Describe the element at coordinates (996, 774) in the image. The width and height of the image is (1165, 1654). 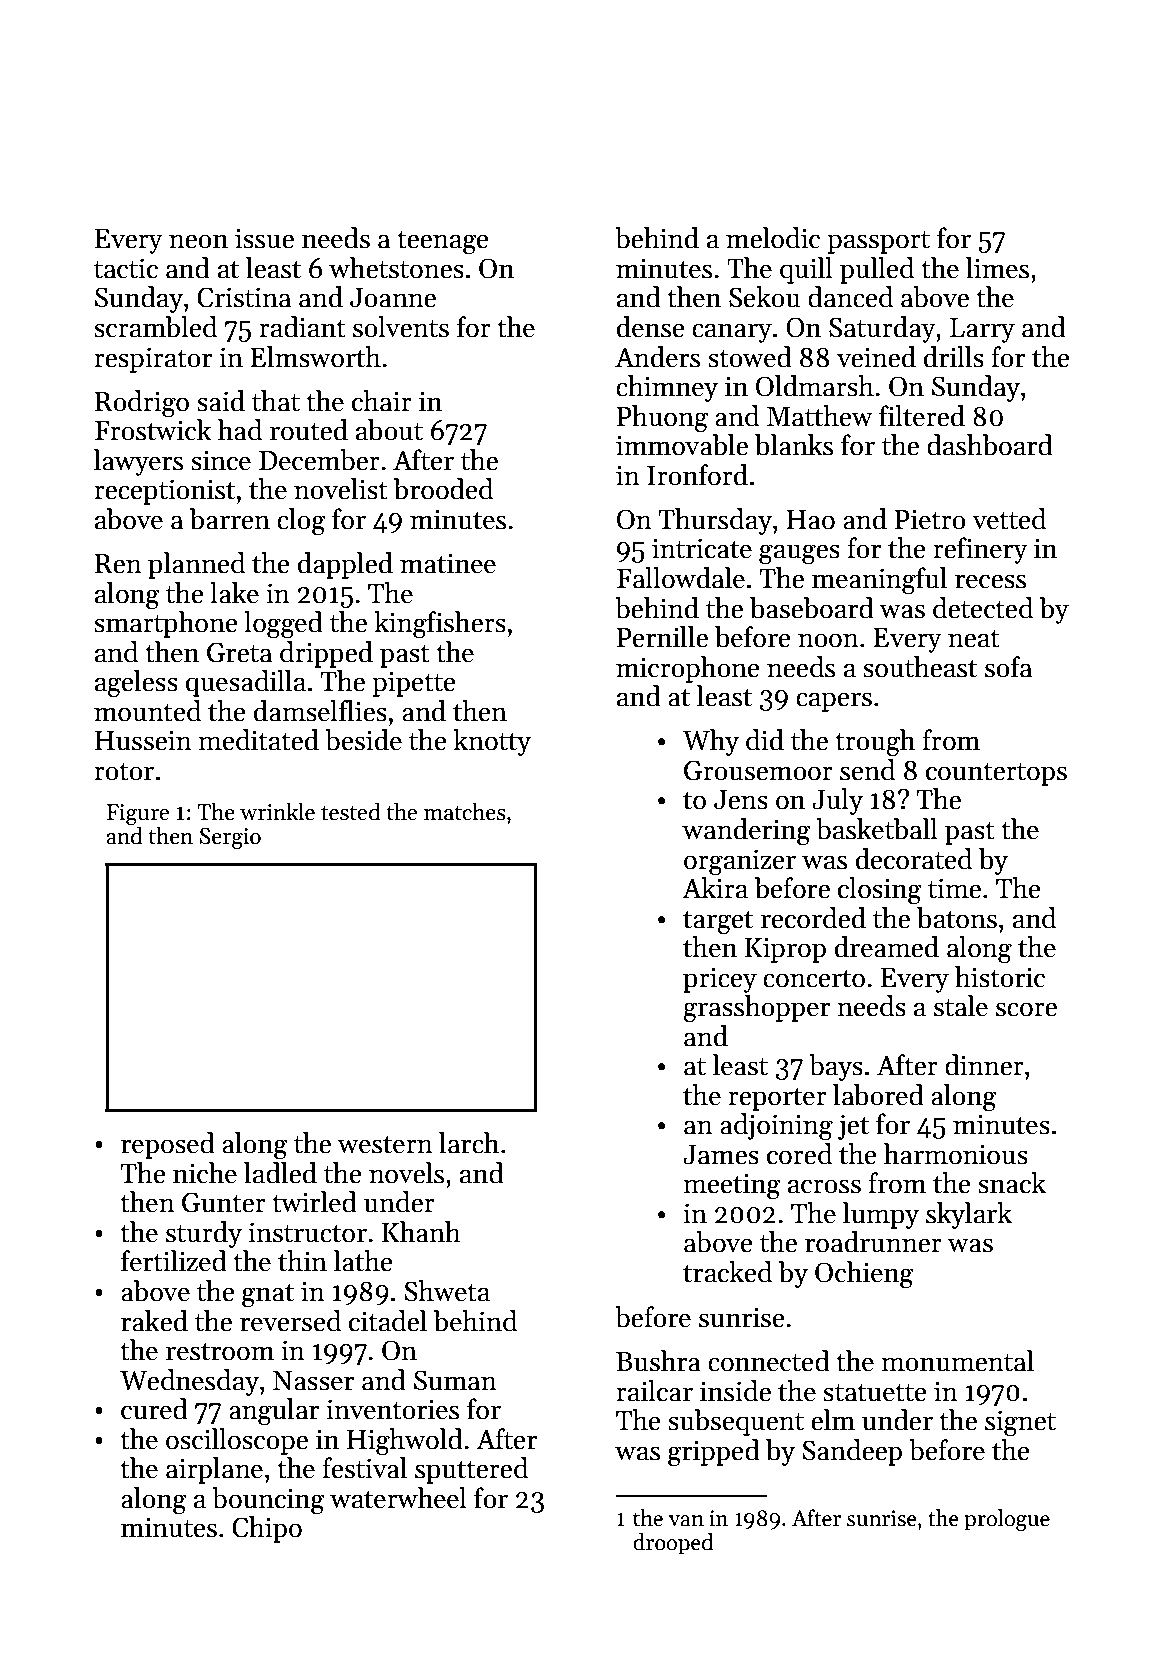
I see `countertops` at that location.
